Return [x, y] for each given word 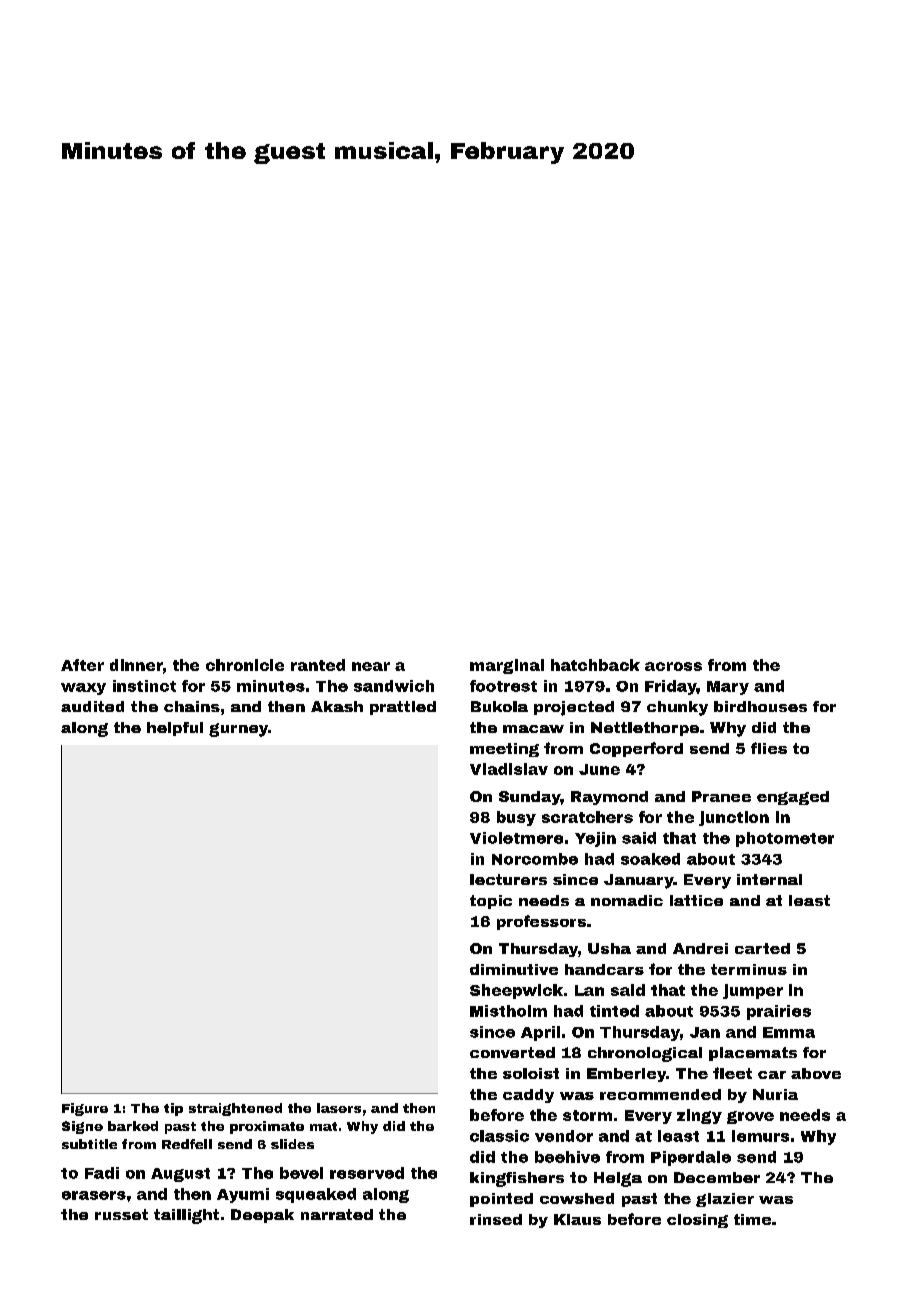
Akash [337, 706]
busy [516, 818]
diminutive [514, 969]
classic [499, 1136]
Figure [85, 1109]
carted [762, 948]
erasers [94, 1195]
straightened [235, 1109]
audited [92, 706]
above [816, 1073]
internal [769, 879]
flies [769, 748]
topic [491, 902]
